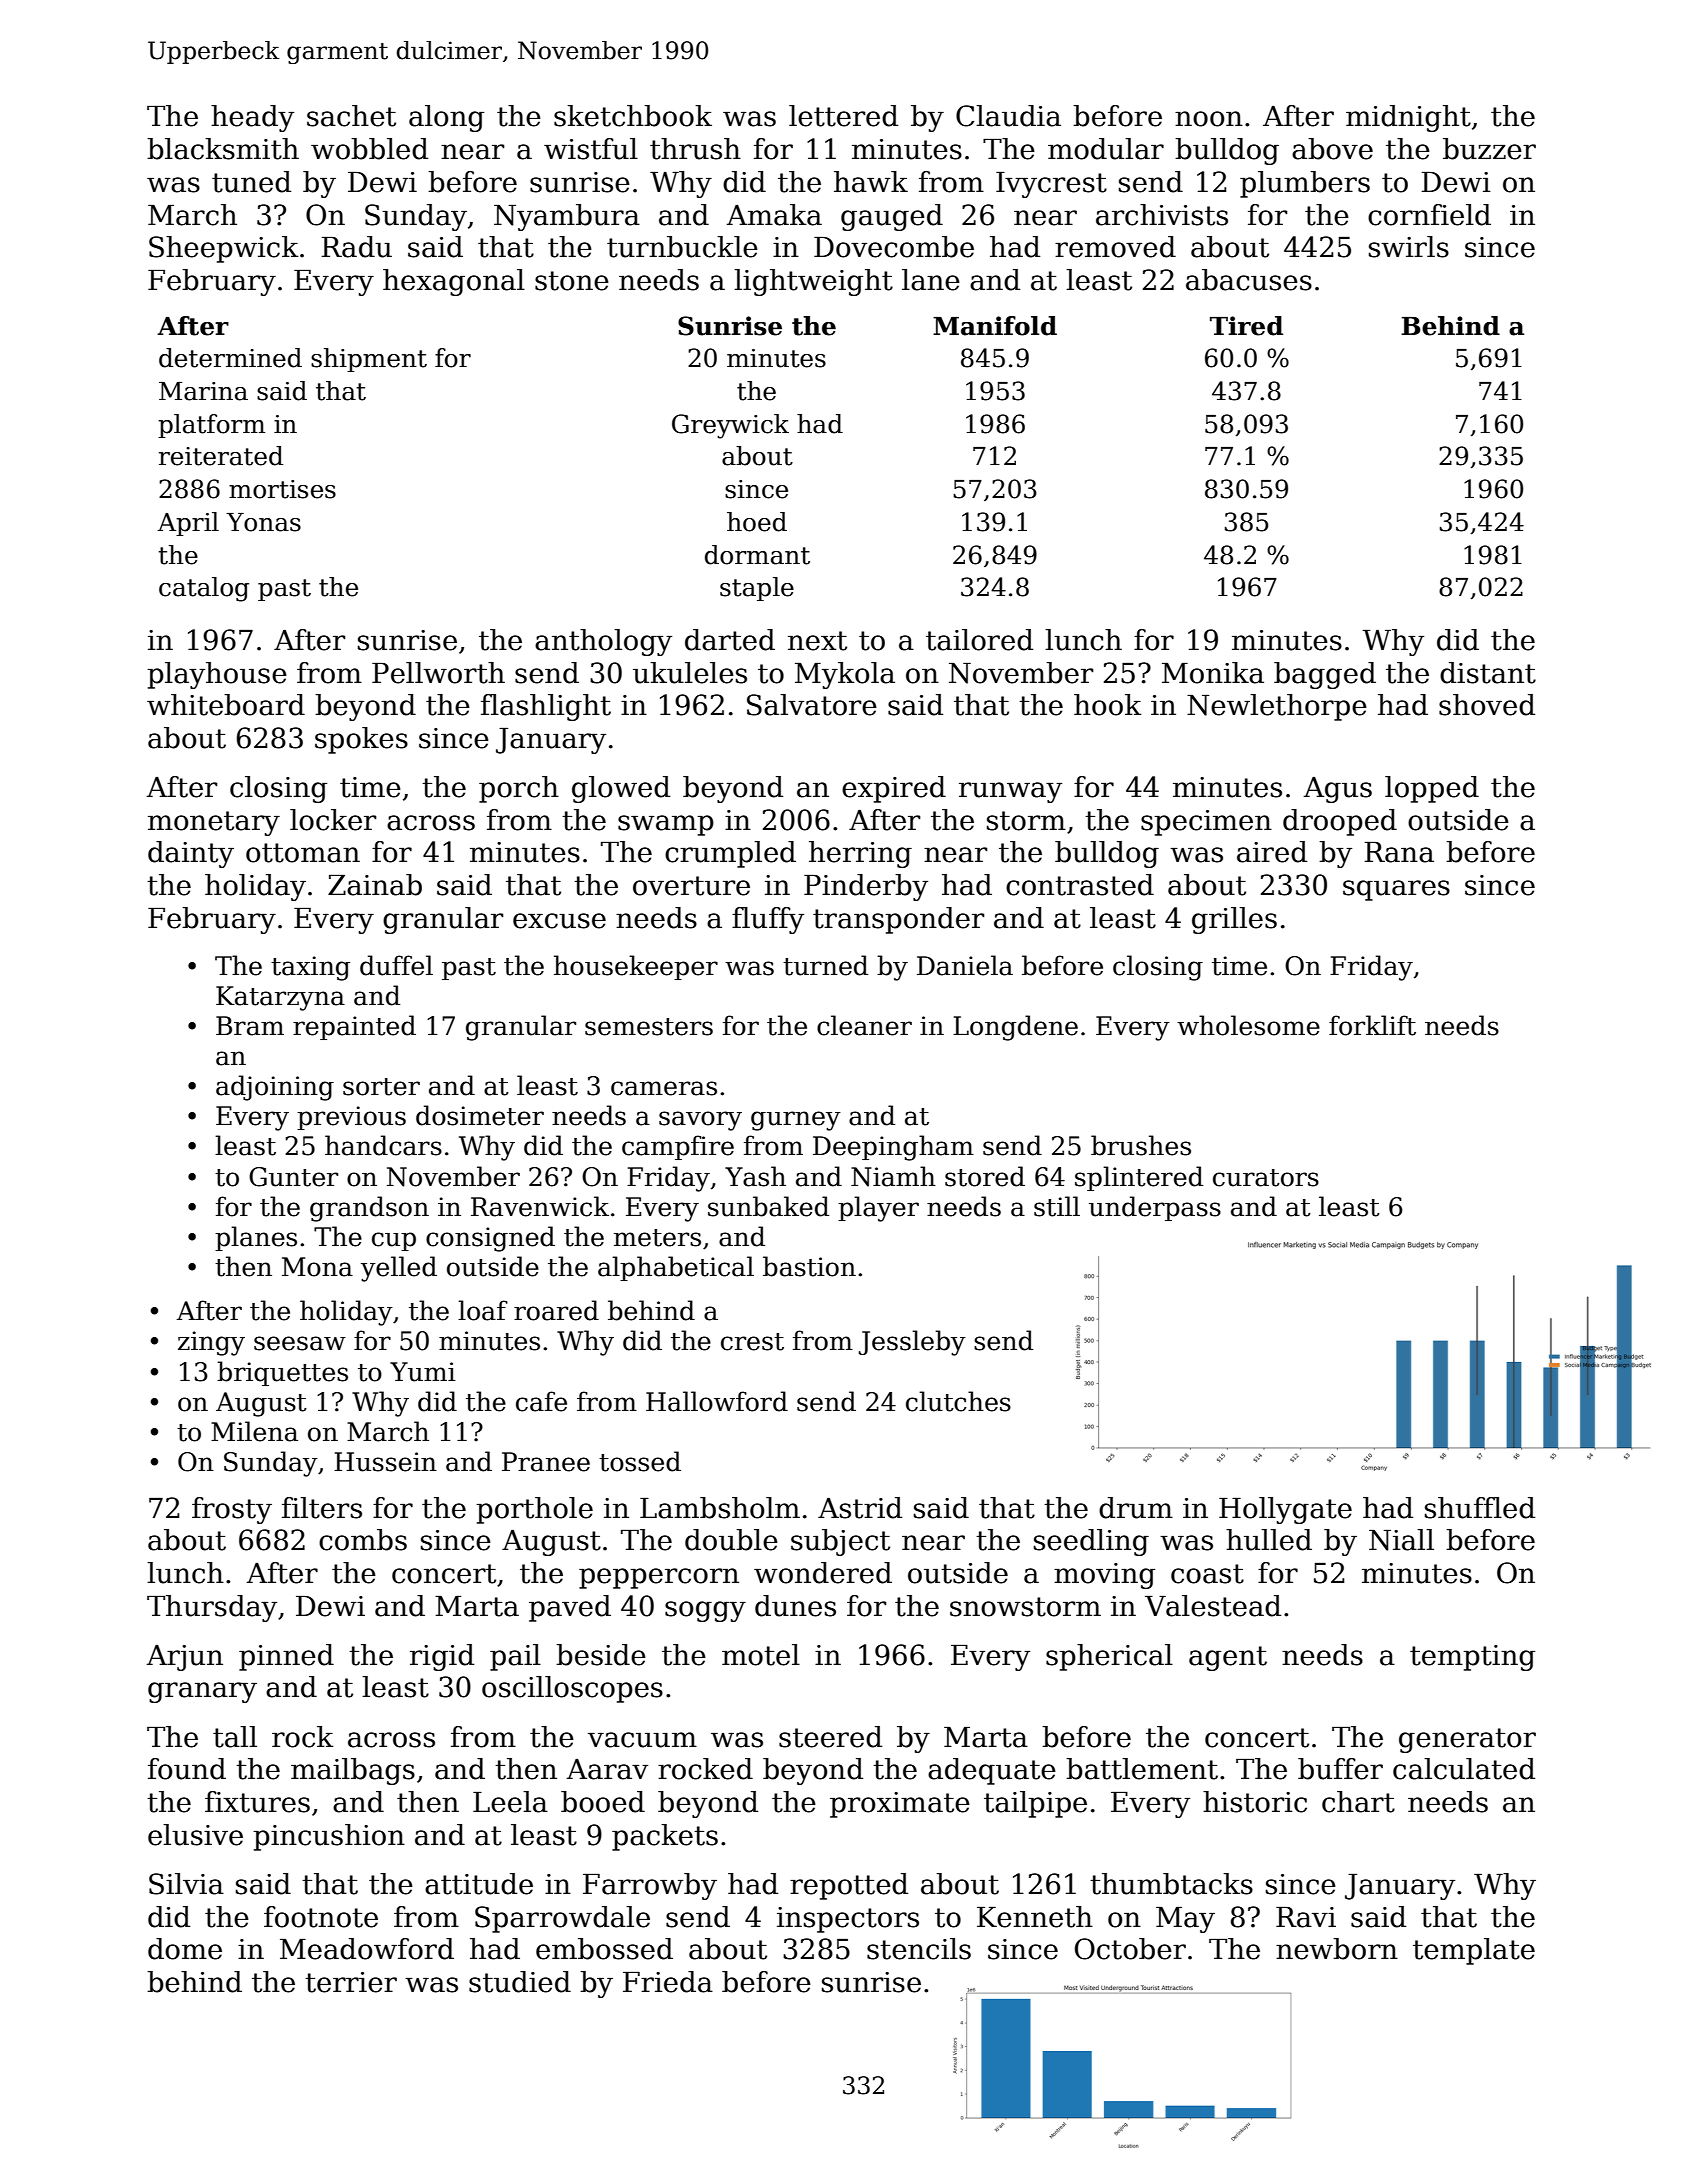 The height and width of the document is (2178, 1683). Describe the element at coordinates (682, 247) in the document. I see `turnbuckle` at that location.
